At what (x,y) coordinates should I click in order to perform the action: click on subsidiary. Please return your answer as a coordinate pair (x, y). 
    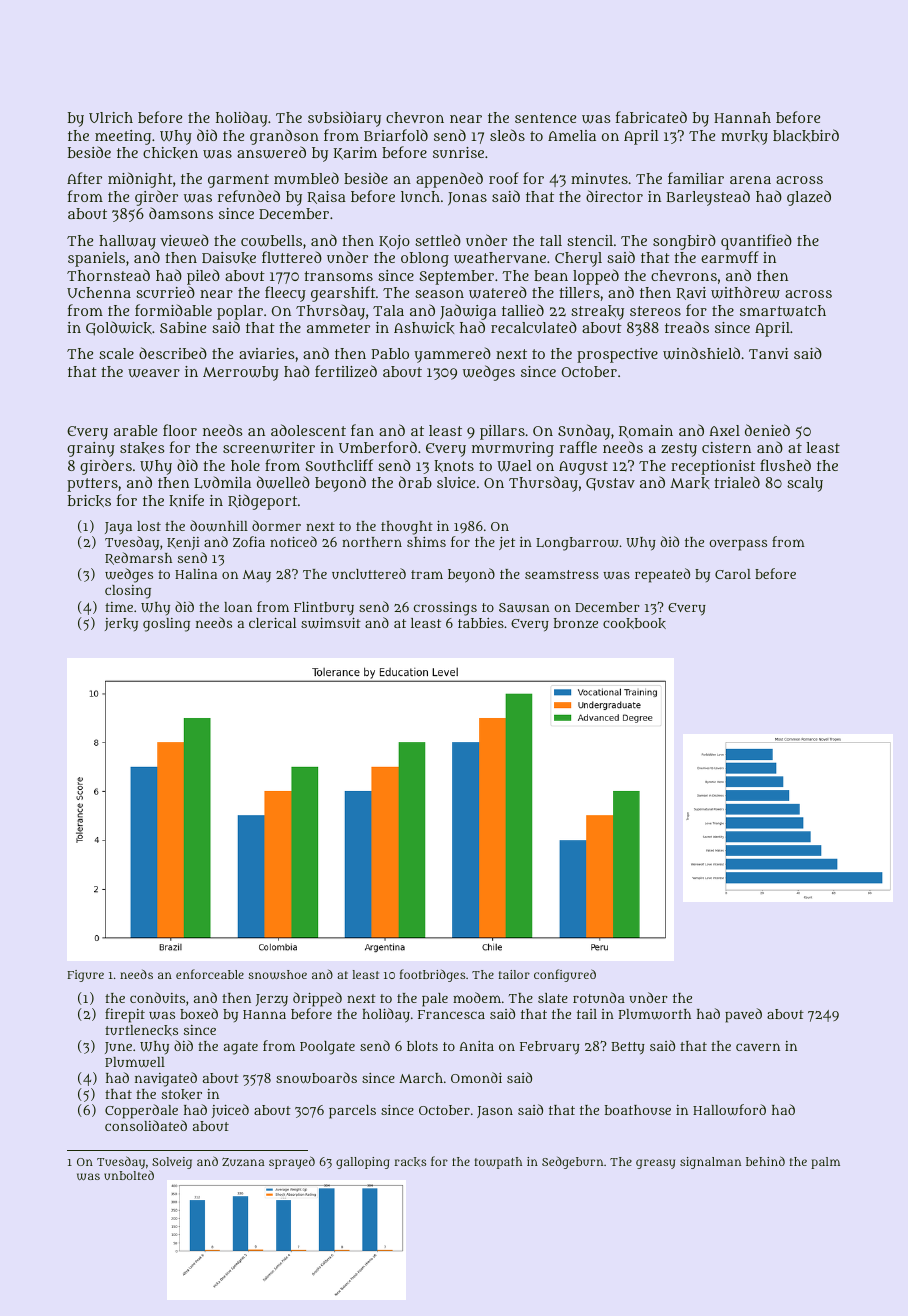
    Looking at the image, I should click on (344, 119).
